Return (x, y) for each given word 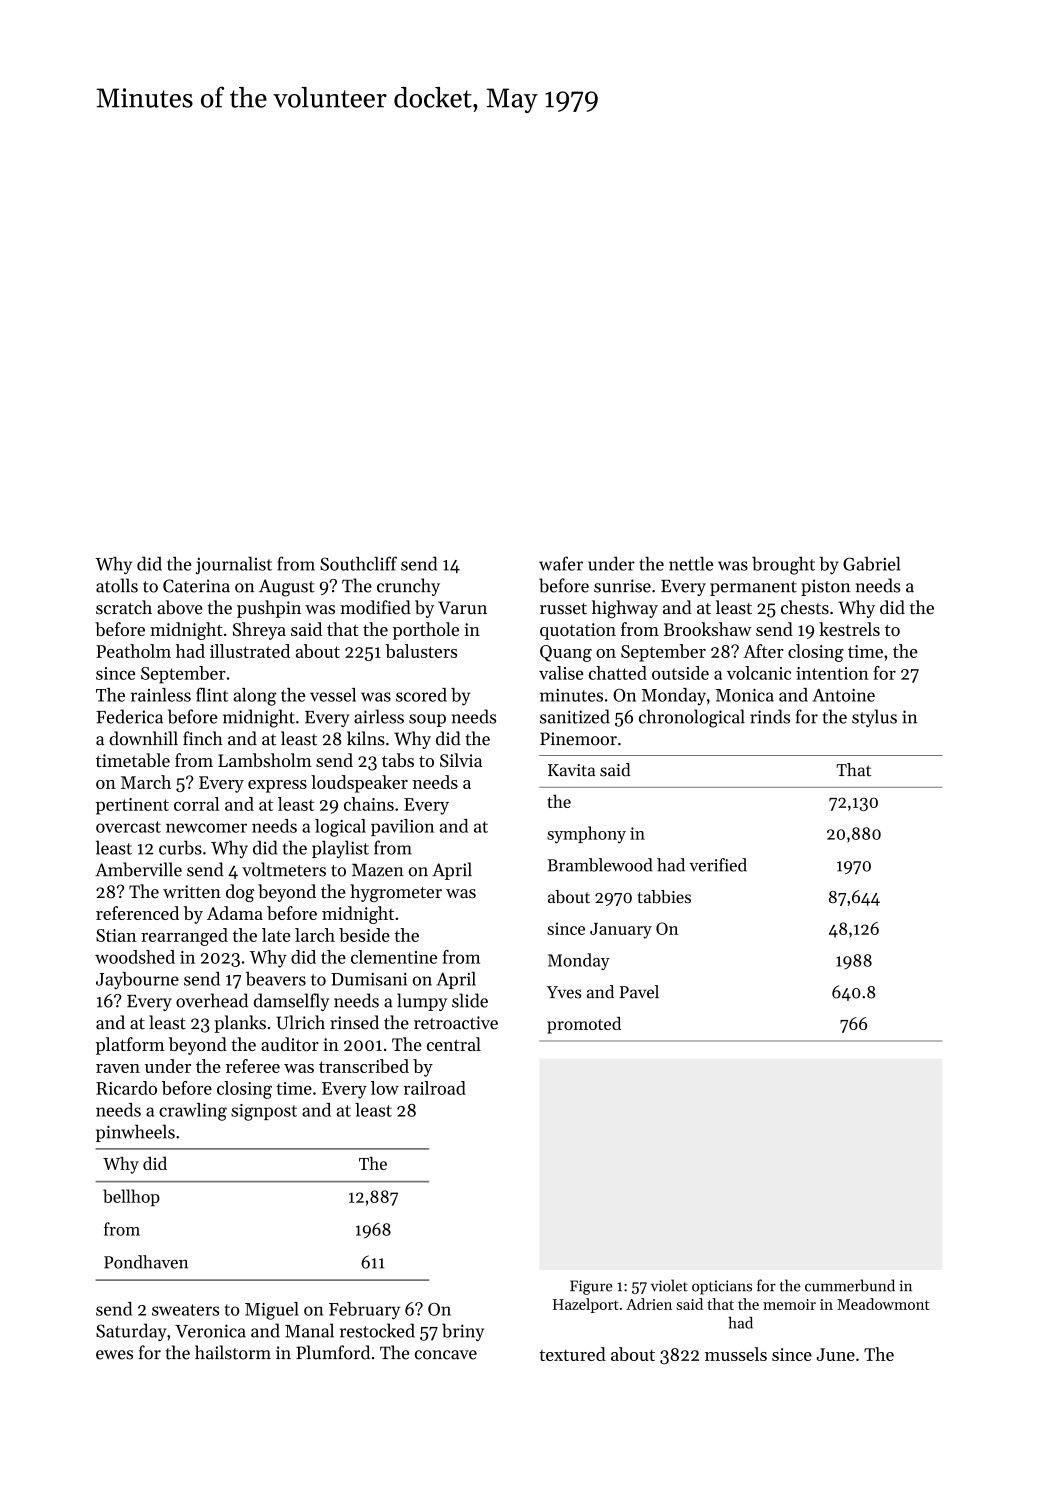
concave (446, 1355)
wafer (561, 563)
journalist (234, 565)
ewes (114, 1355)
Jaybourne (137, 980)
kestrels (849, 629)
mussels (736, 1354)
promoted (584, 1025)
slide (470, 1000)
